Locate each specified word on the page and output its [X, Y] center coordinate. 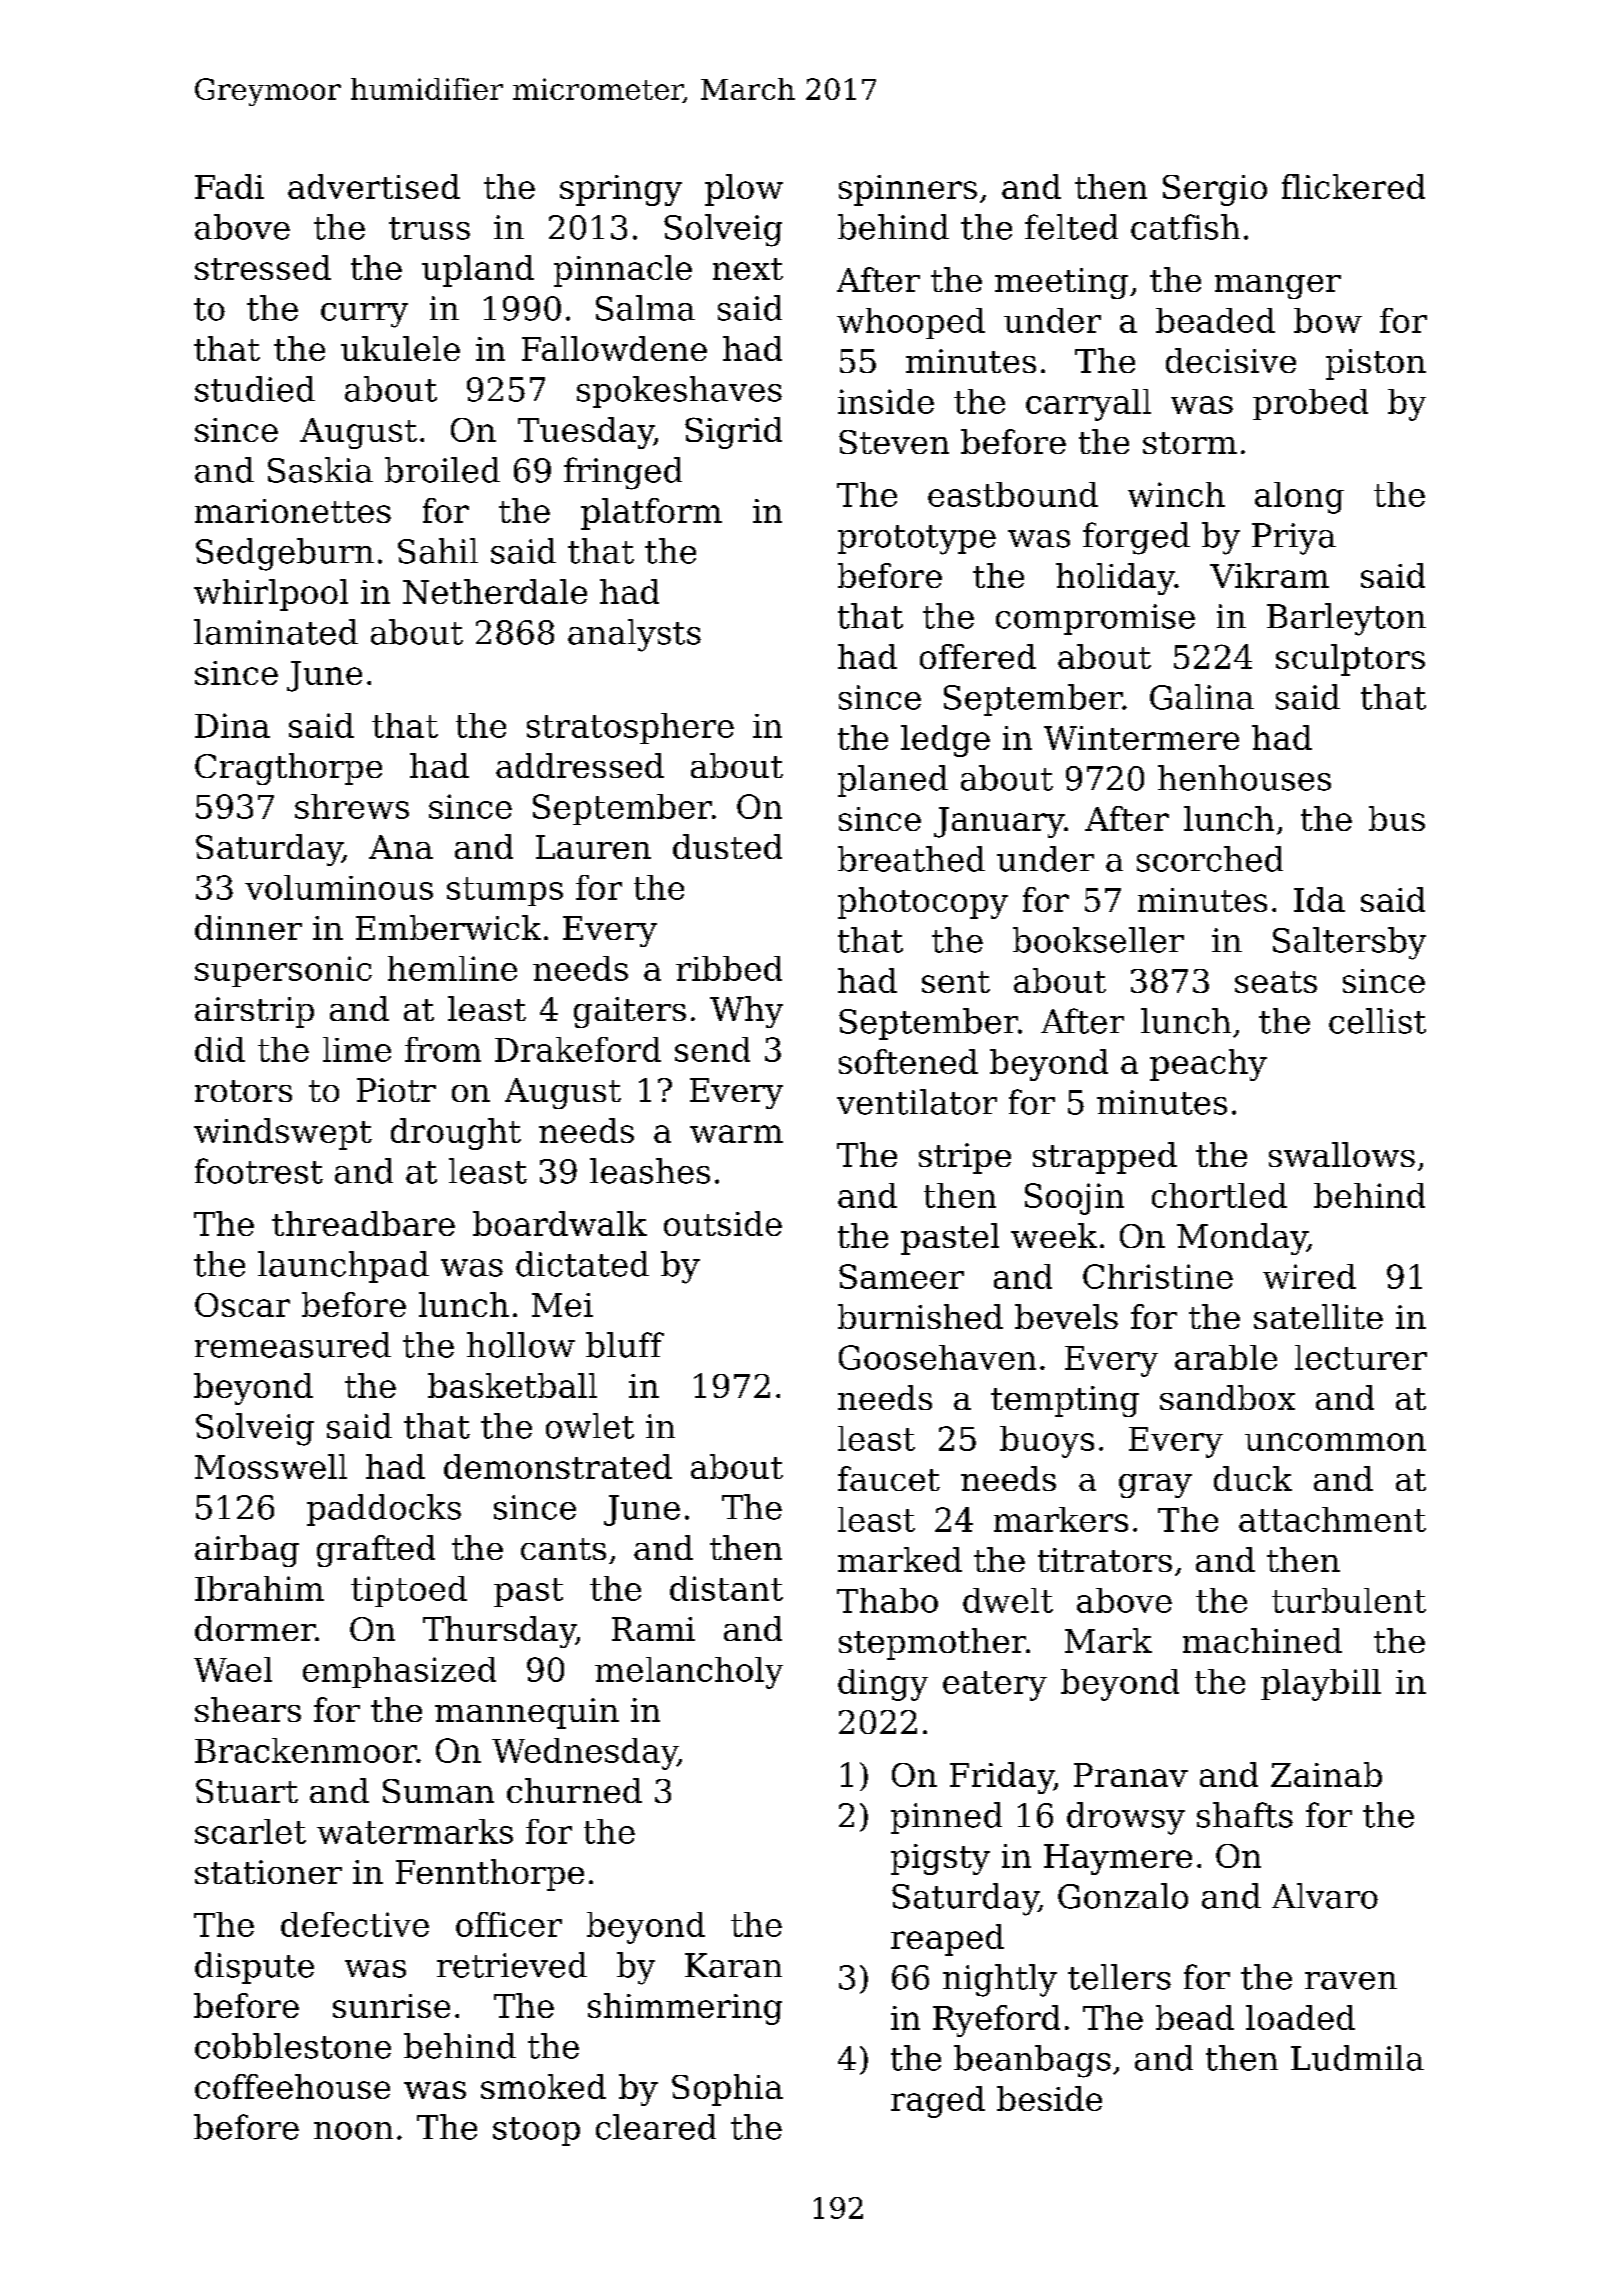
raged [938, 2102]
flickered [1353, 186]
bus [1397, 818]
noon [353, 2131]
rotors [243, 1091]
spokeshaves [679, 392]
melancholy [689, 1673]
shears [248, 1709]
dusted [727, 846]
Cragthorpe [288, 769]
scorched [1210, 859]
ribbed [729, 968]
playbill [1321, 1685]
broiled [442, 470]
